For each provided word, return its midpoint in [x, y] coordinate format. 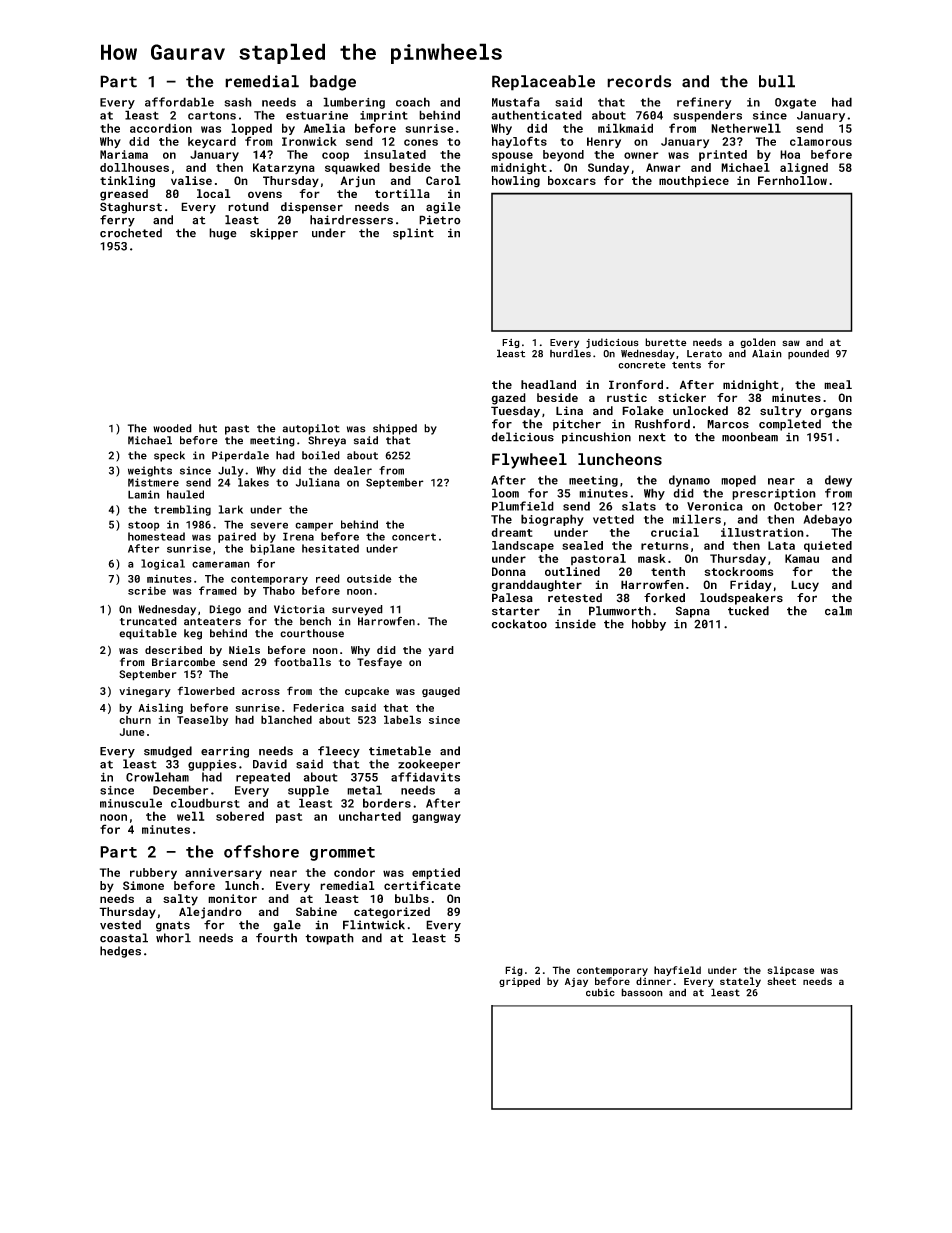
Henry [604, 142]
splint [413, 234]
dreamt [512, 532]
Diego [225, 610]
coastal [124, 938]
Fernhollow [792, 180]
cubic [600, 992]
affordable [179, 102]
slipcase [790, 971]
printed [723, 155]
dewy [838, 481]
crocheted [131, 233]
